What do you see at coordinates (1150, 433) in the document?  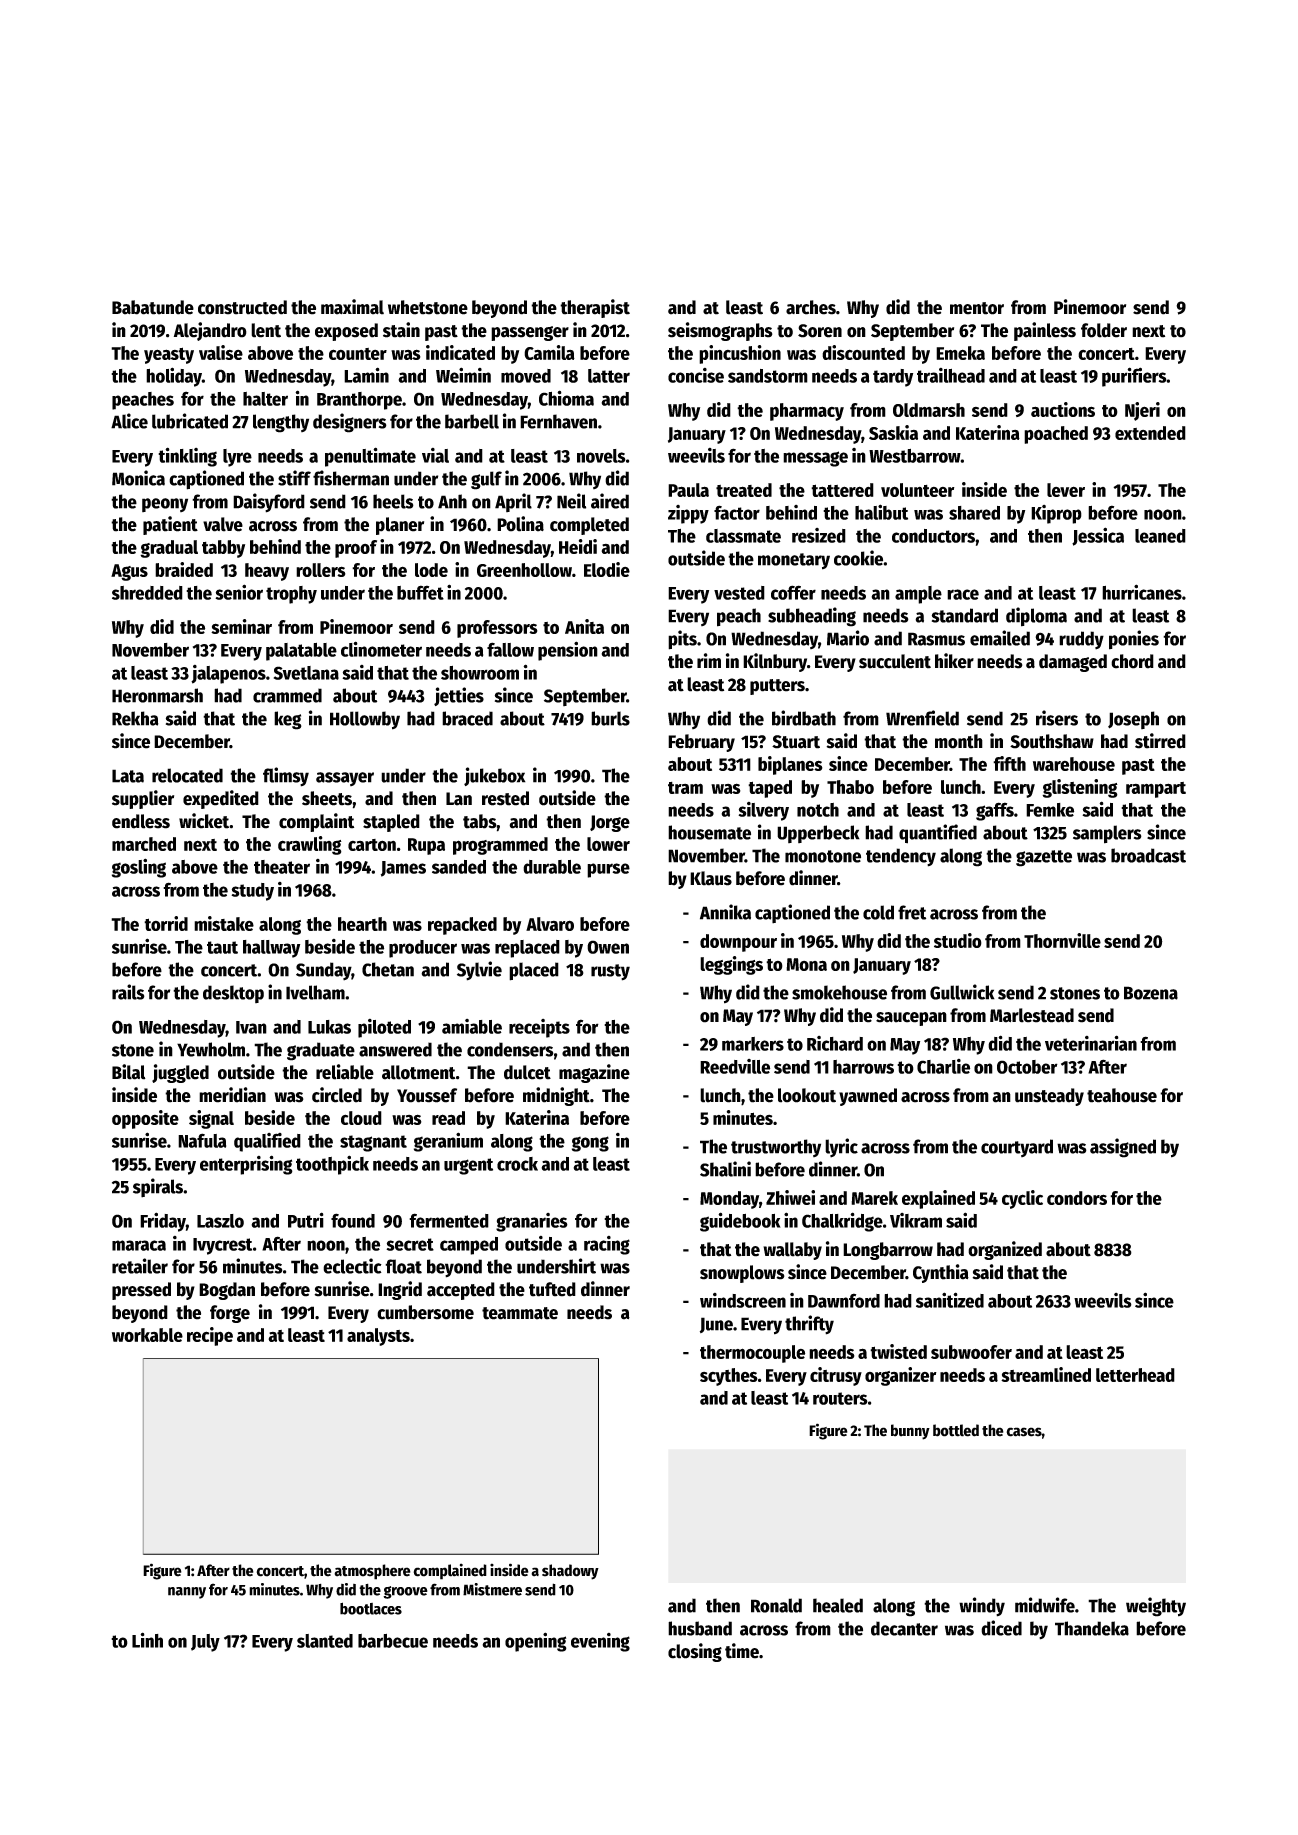 I see `extended` at bounding box center [1150, 433].
